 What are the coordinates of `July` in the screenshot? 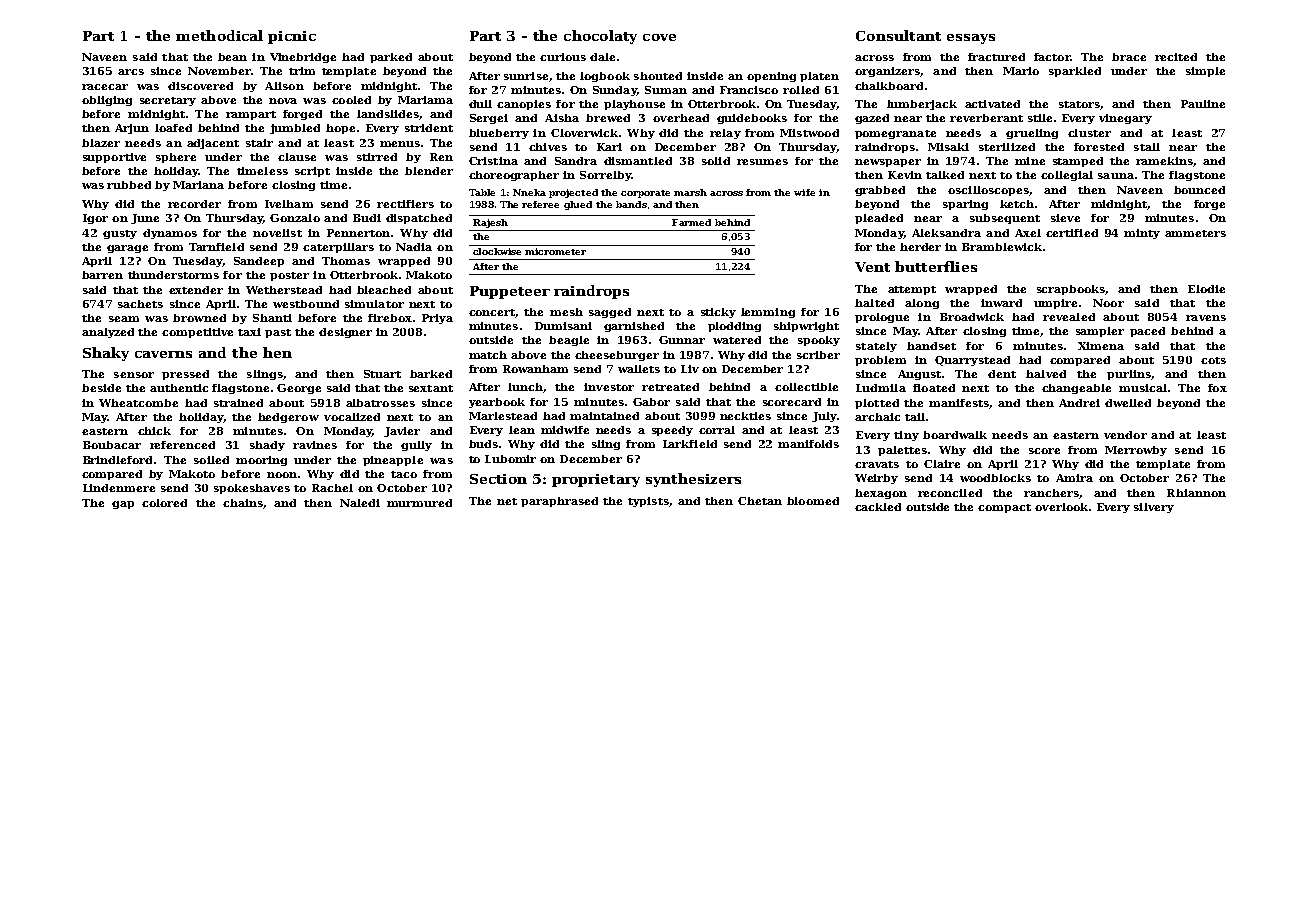 It's located at (824, 417).
